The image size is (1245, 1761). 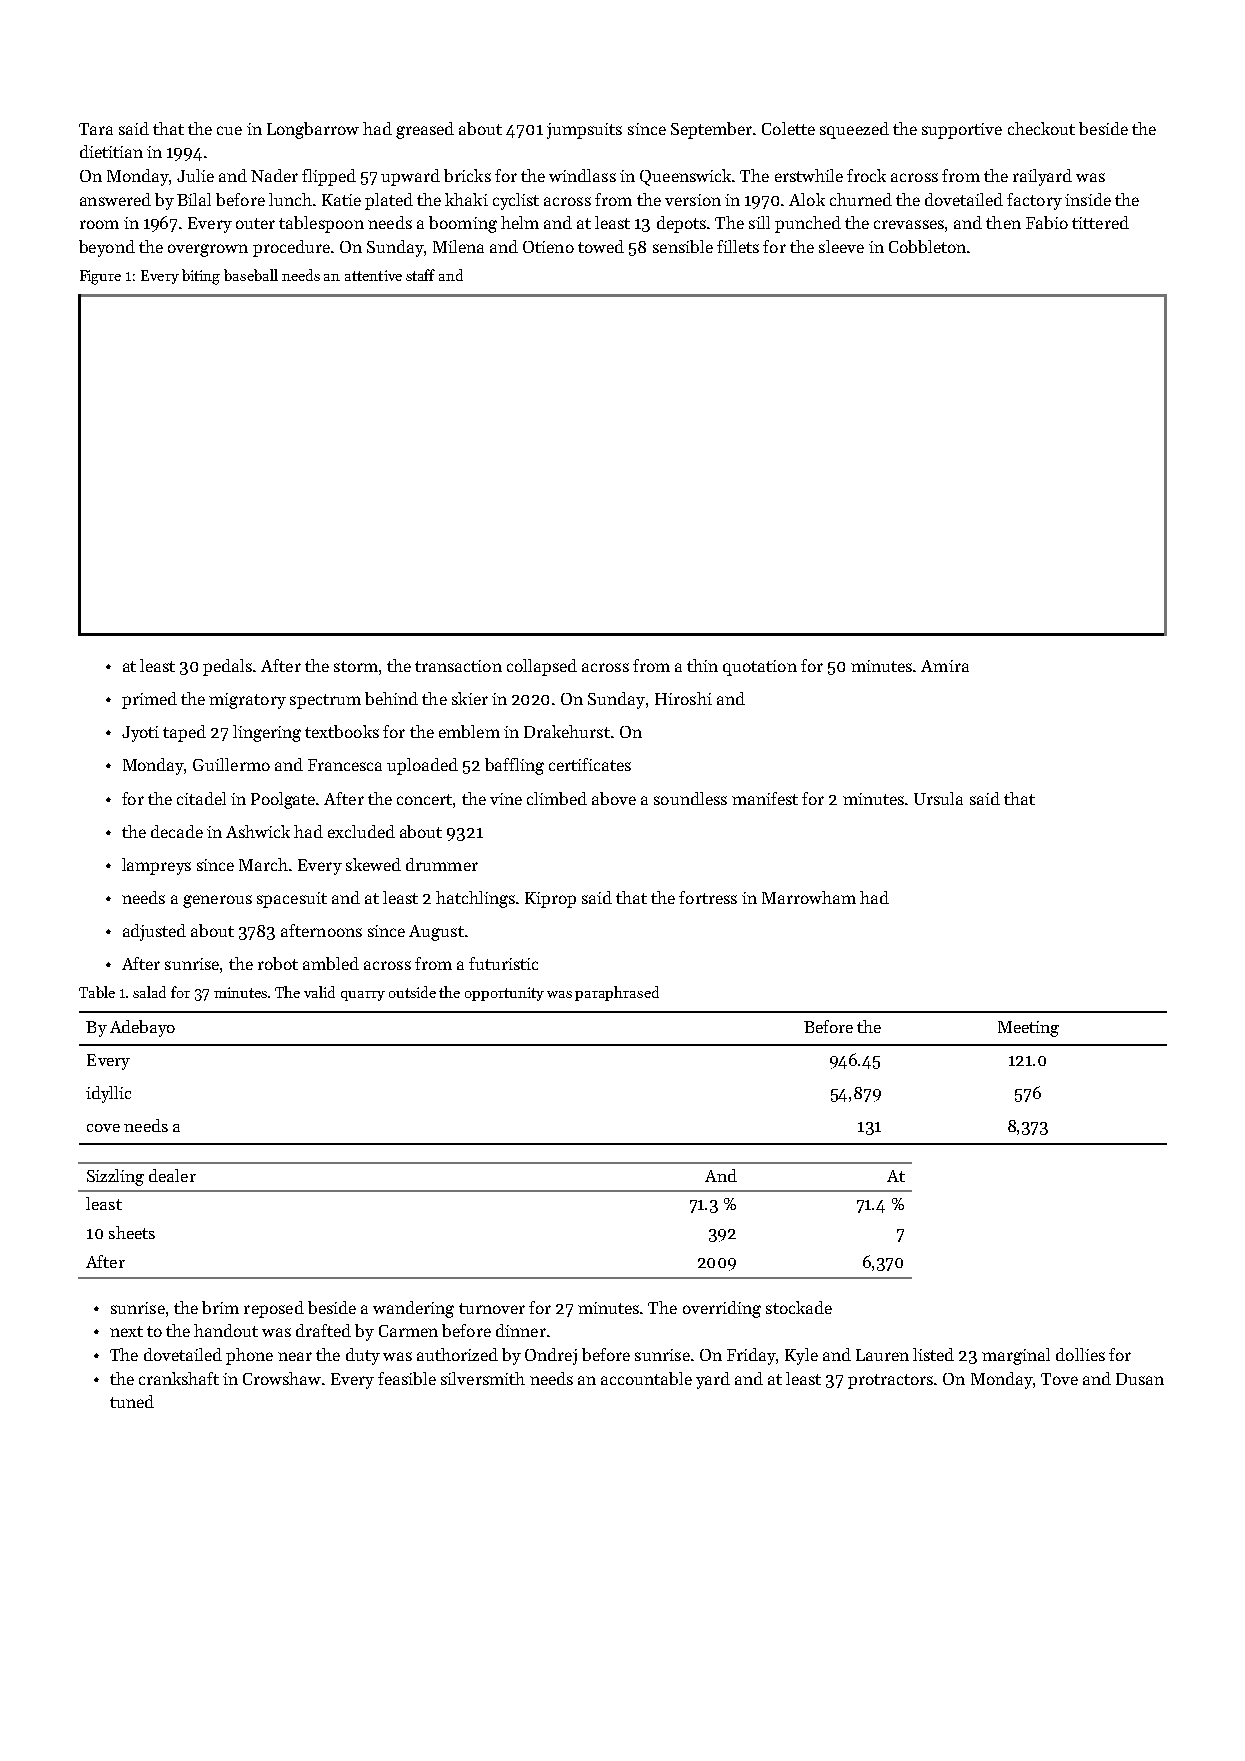 I want to click on transaction, so click(x=458, y=666).
